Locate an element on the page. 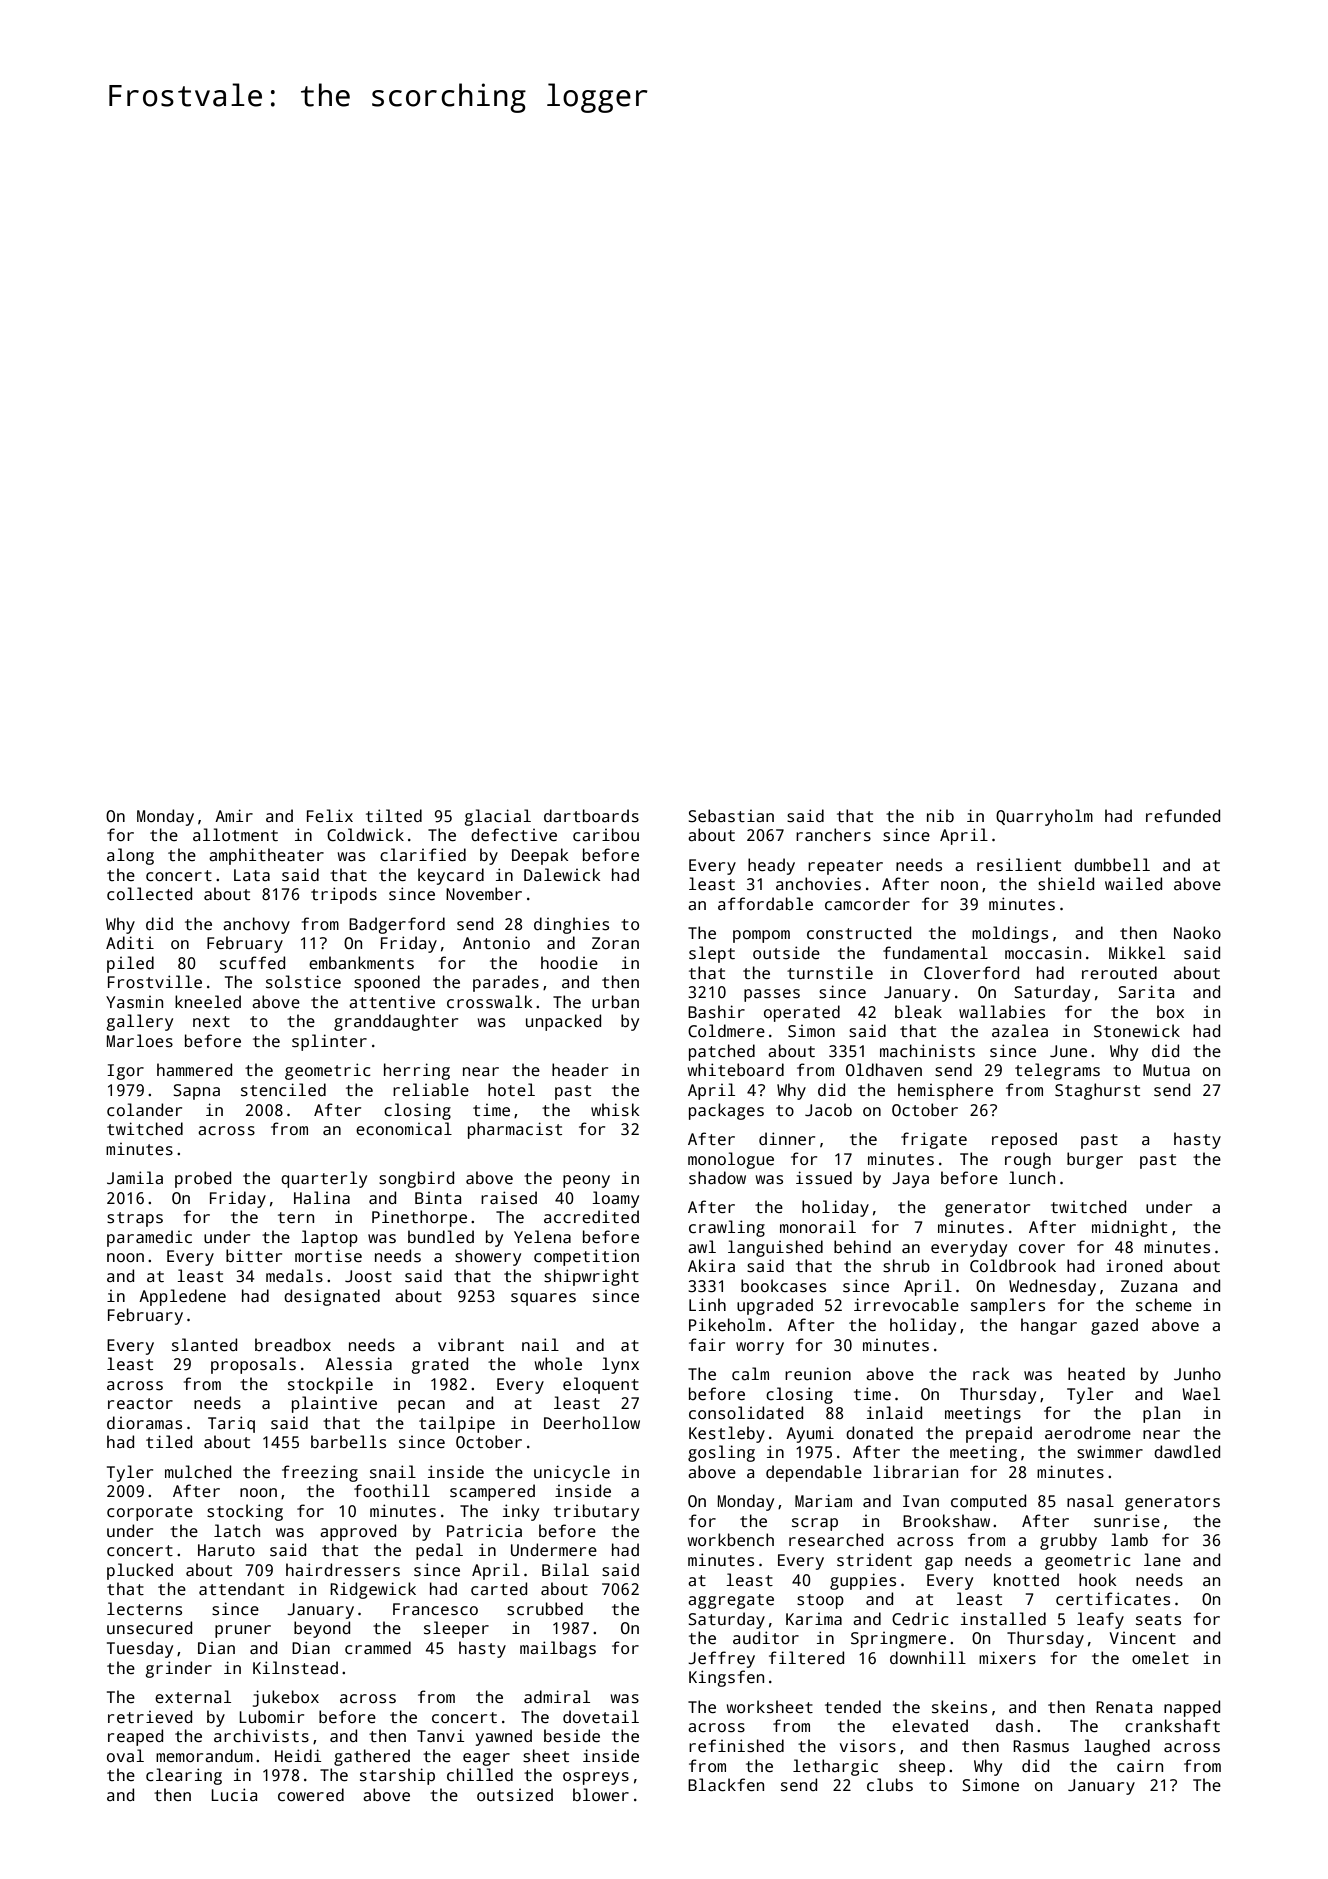 The height and width of the image is (1879, 1328). Sebastian is located at coordinates (731, 816).
